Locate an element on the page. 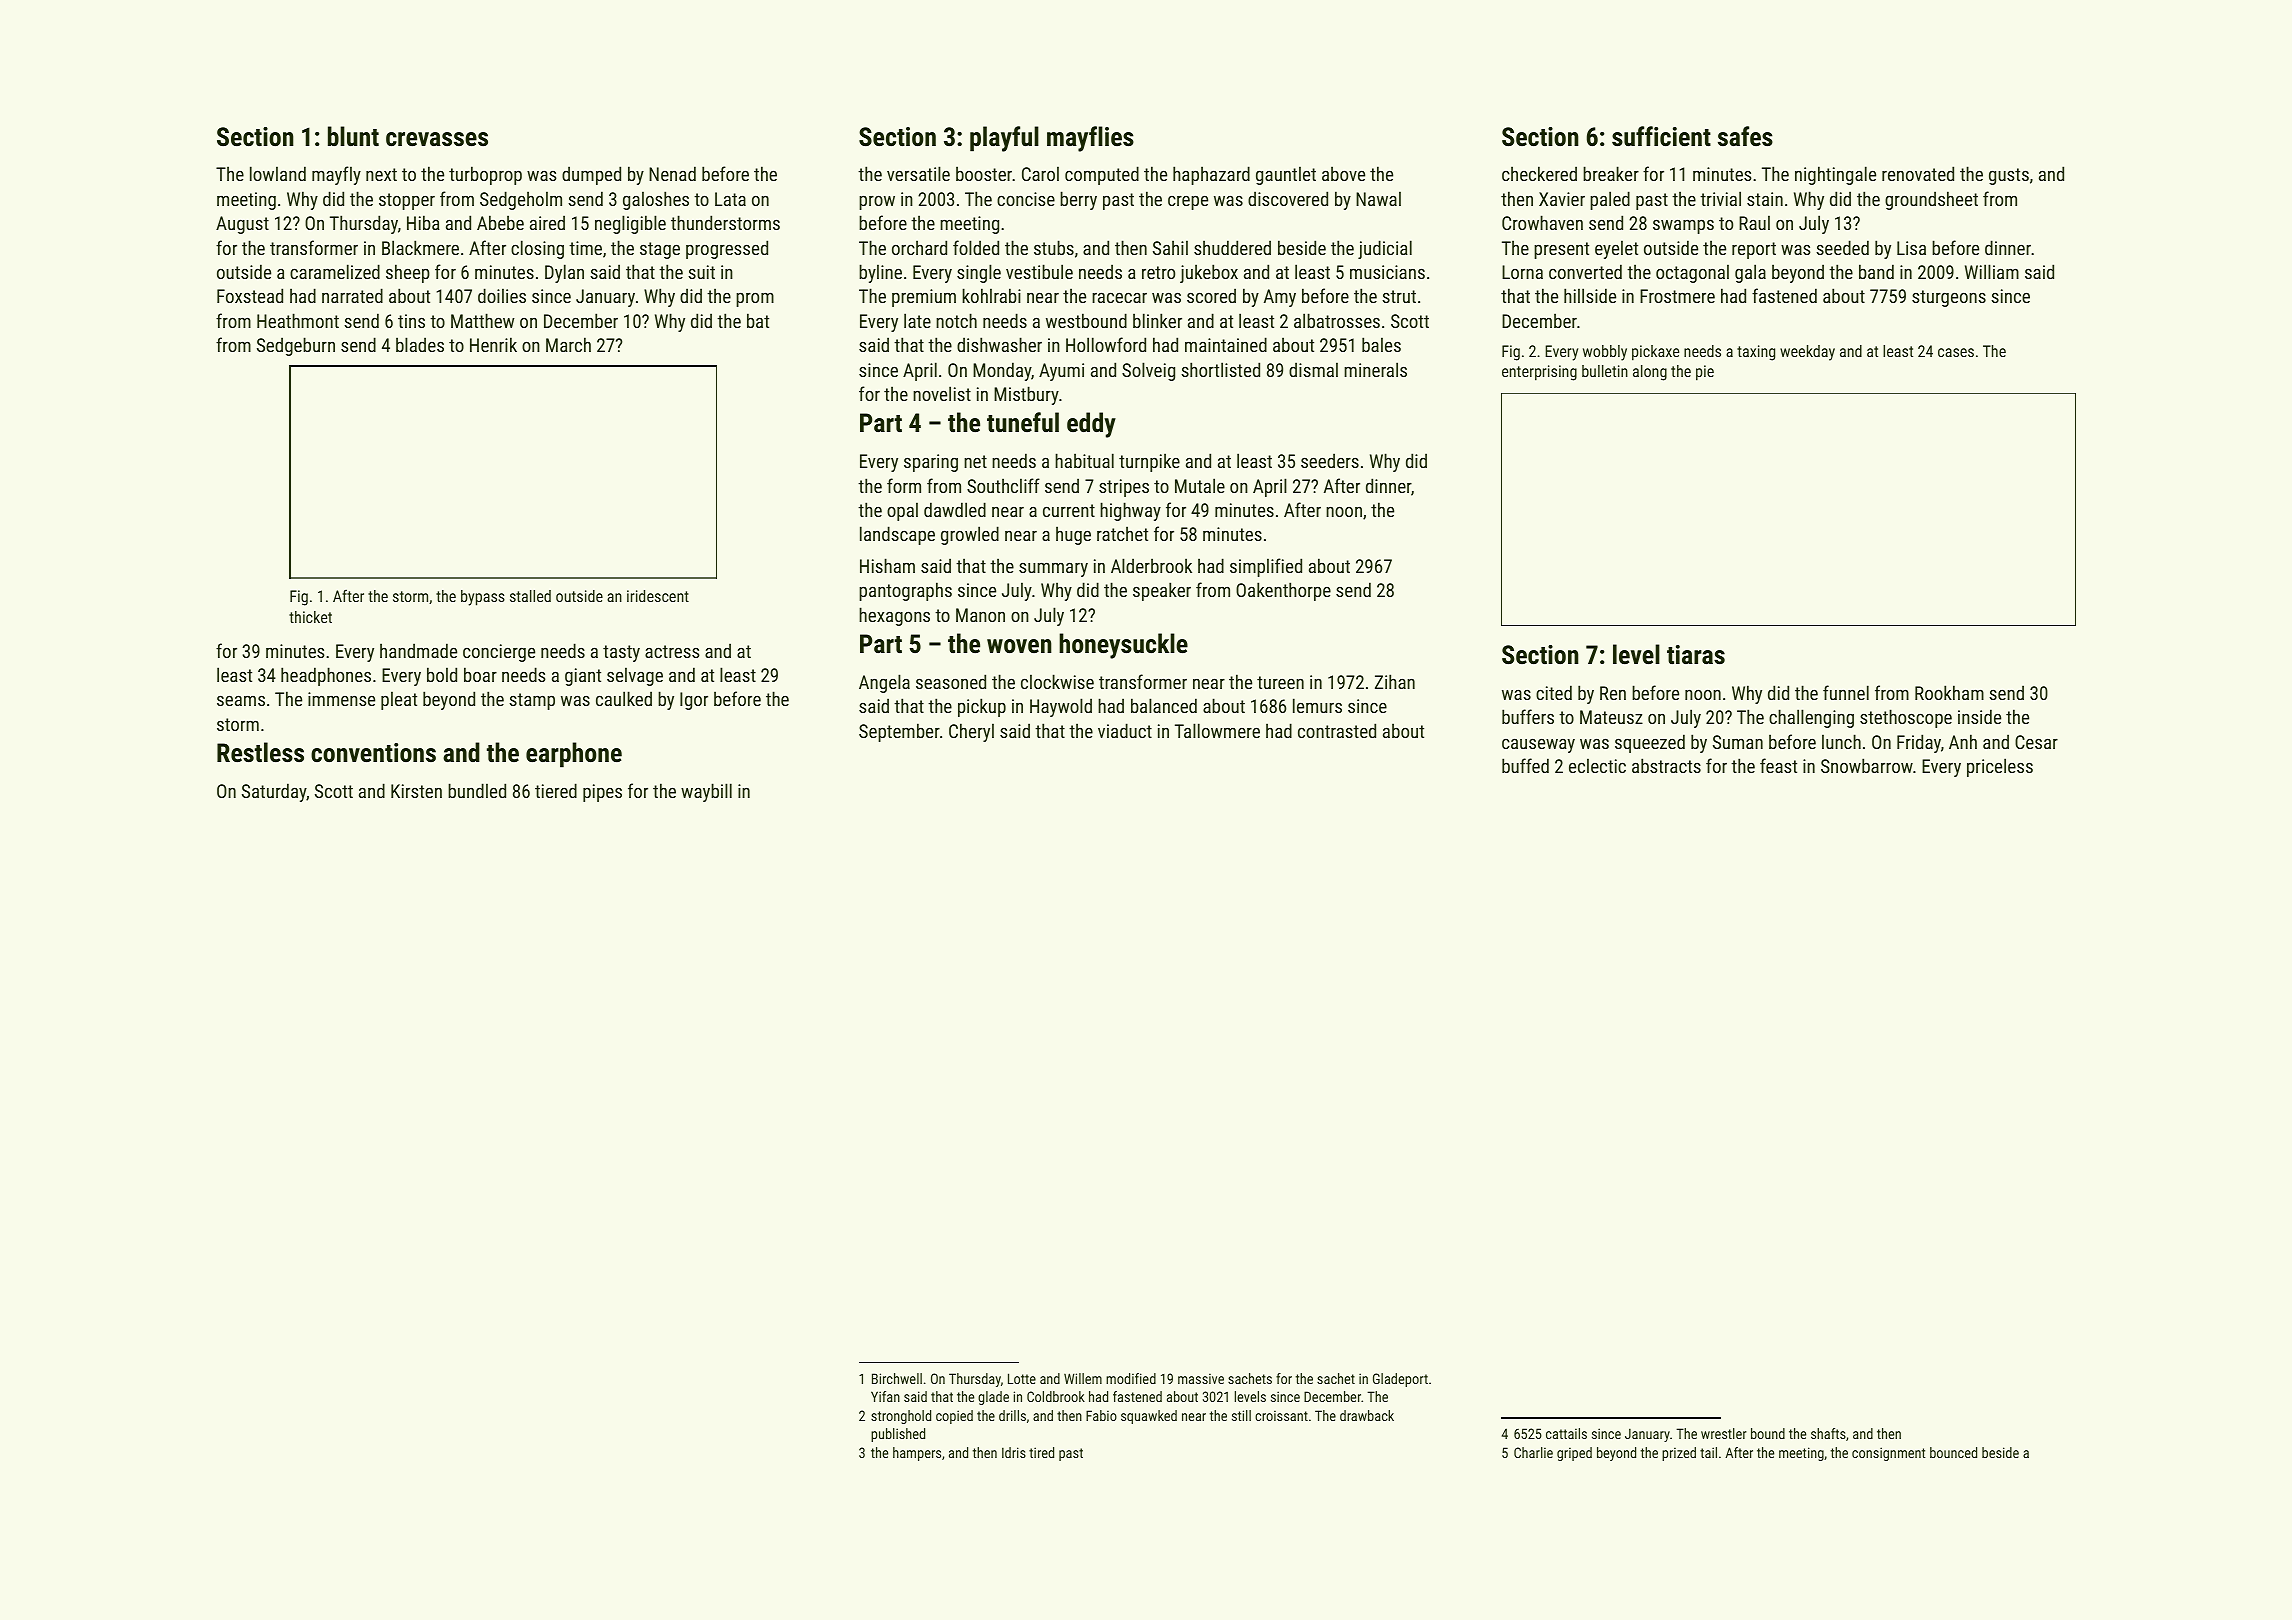  Cesar is located at coordinates (2036, 742).
